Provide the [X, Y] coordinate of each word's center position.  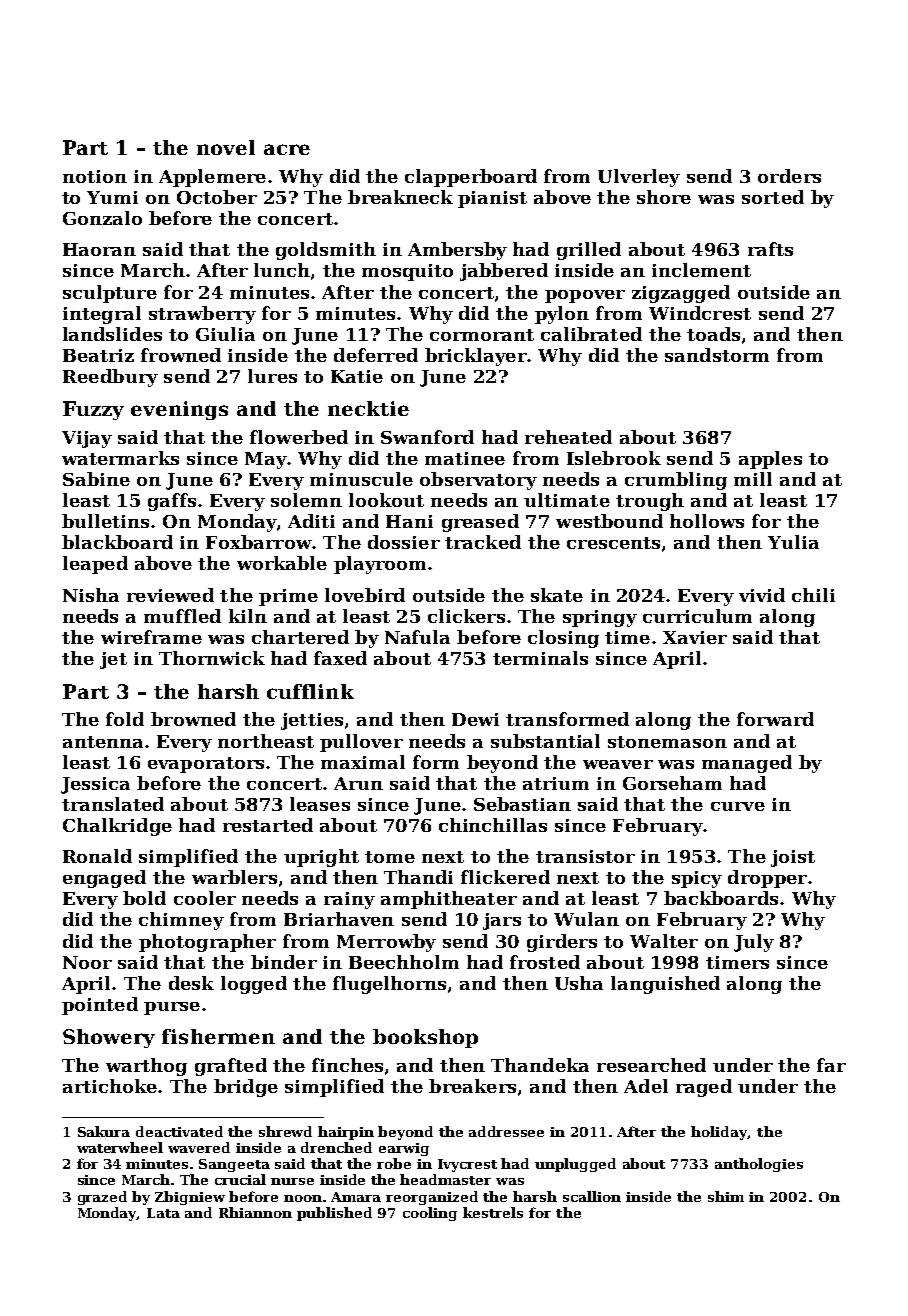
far [831, 1065]
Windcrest [700, 313]
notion [95, 176]
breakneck [400, 197]
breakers [472, 1086]
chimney [181, 921]
